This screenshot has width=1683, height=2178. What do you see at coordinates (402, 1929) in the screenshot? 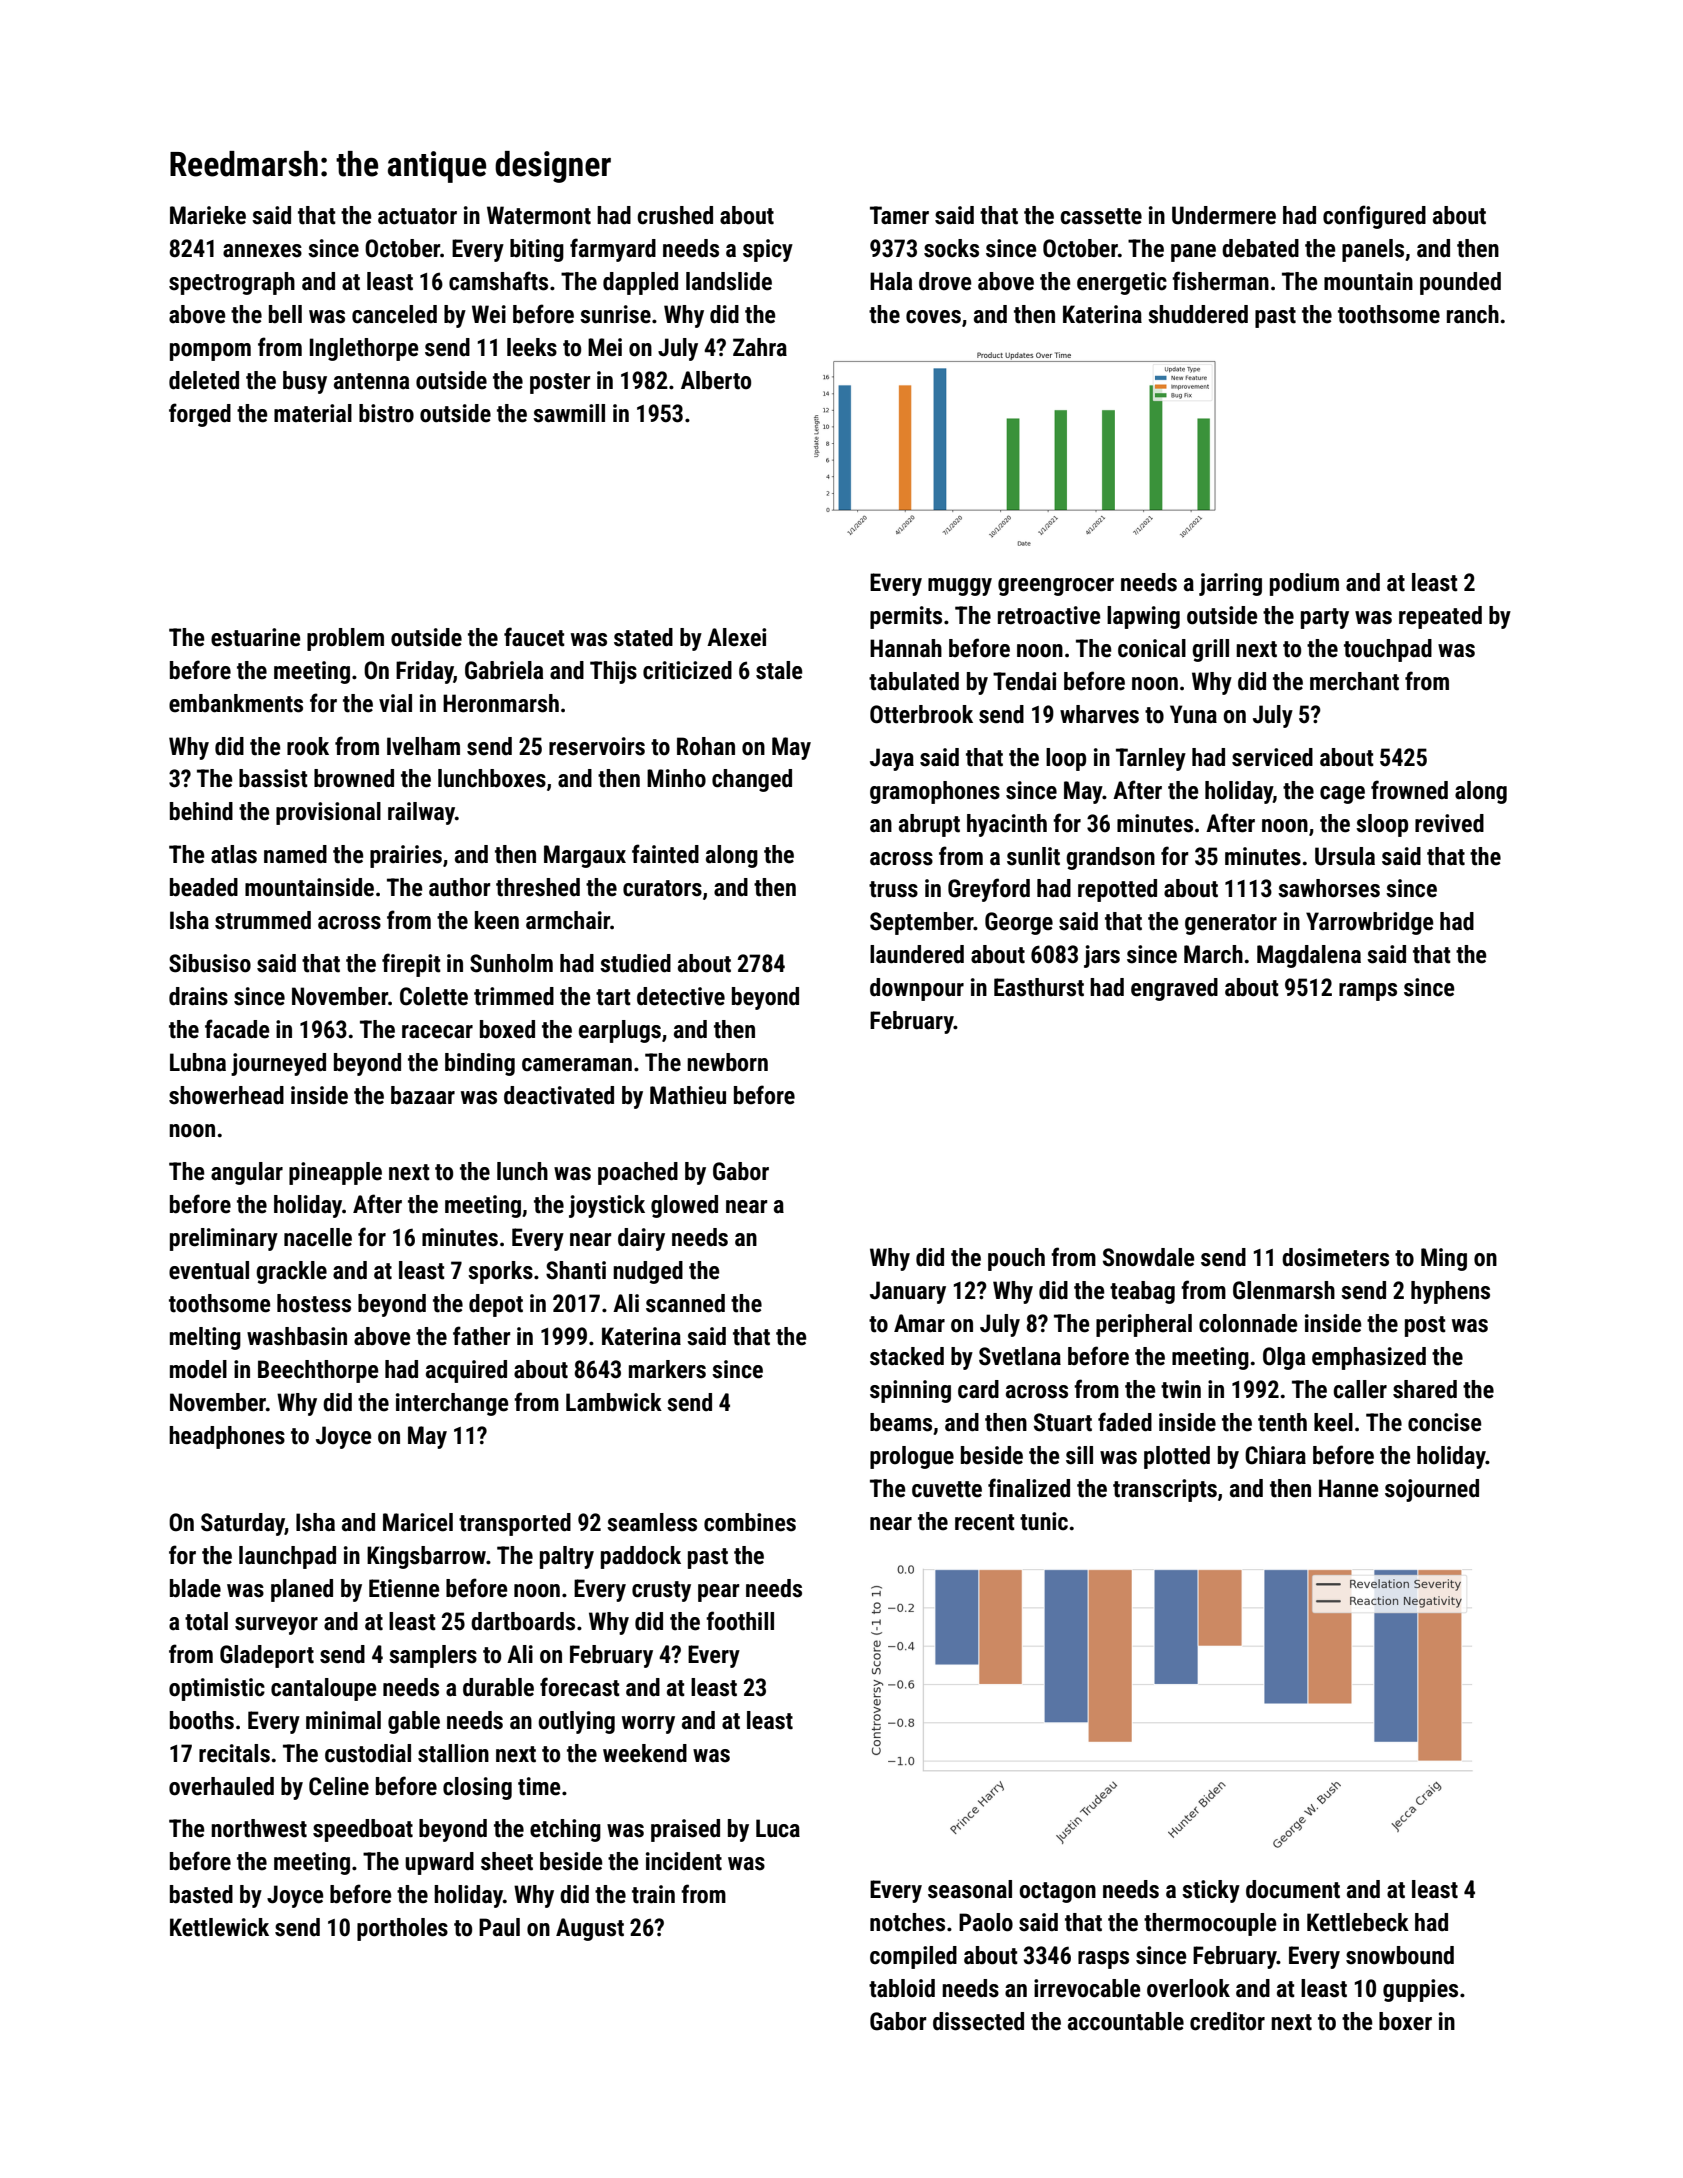
I see `portholes` at bounding box center [402, 1929].
